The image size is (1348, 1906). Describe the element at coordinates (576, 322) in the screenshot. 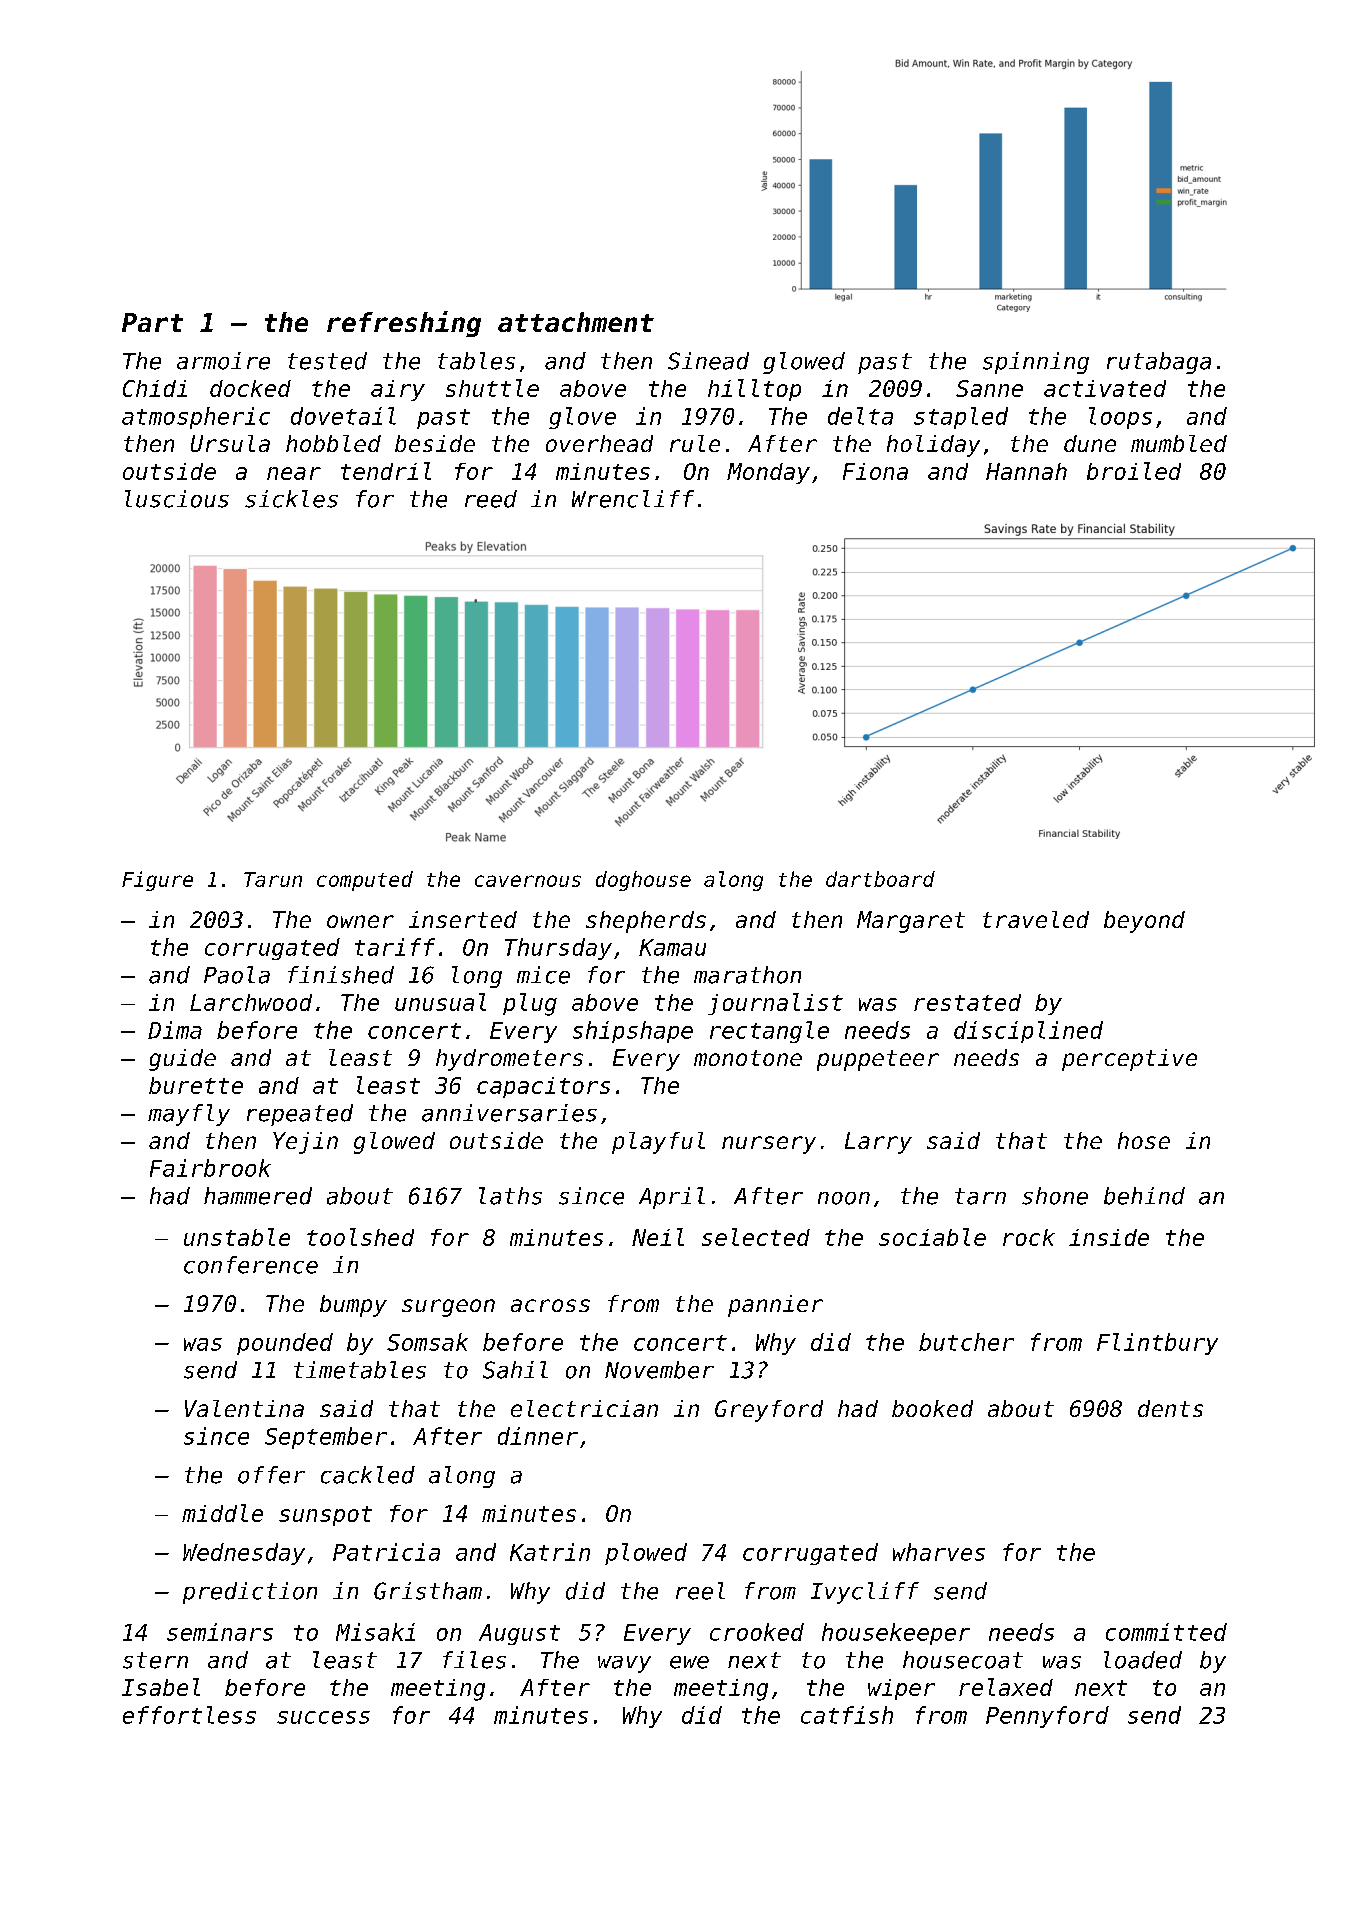

I see `attachment` at that location.
